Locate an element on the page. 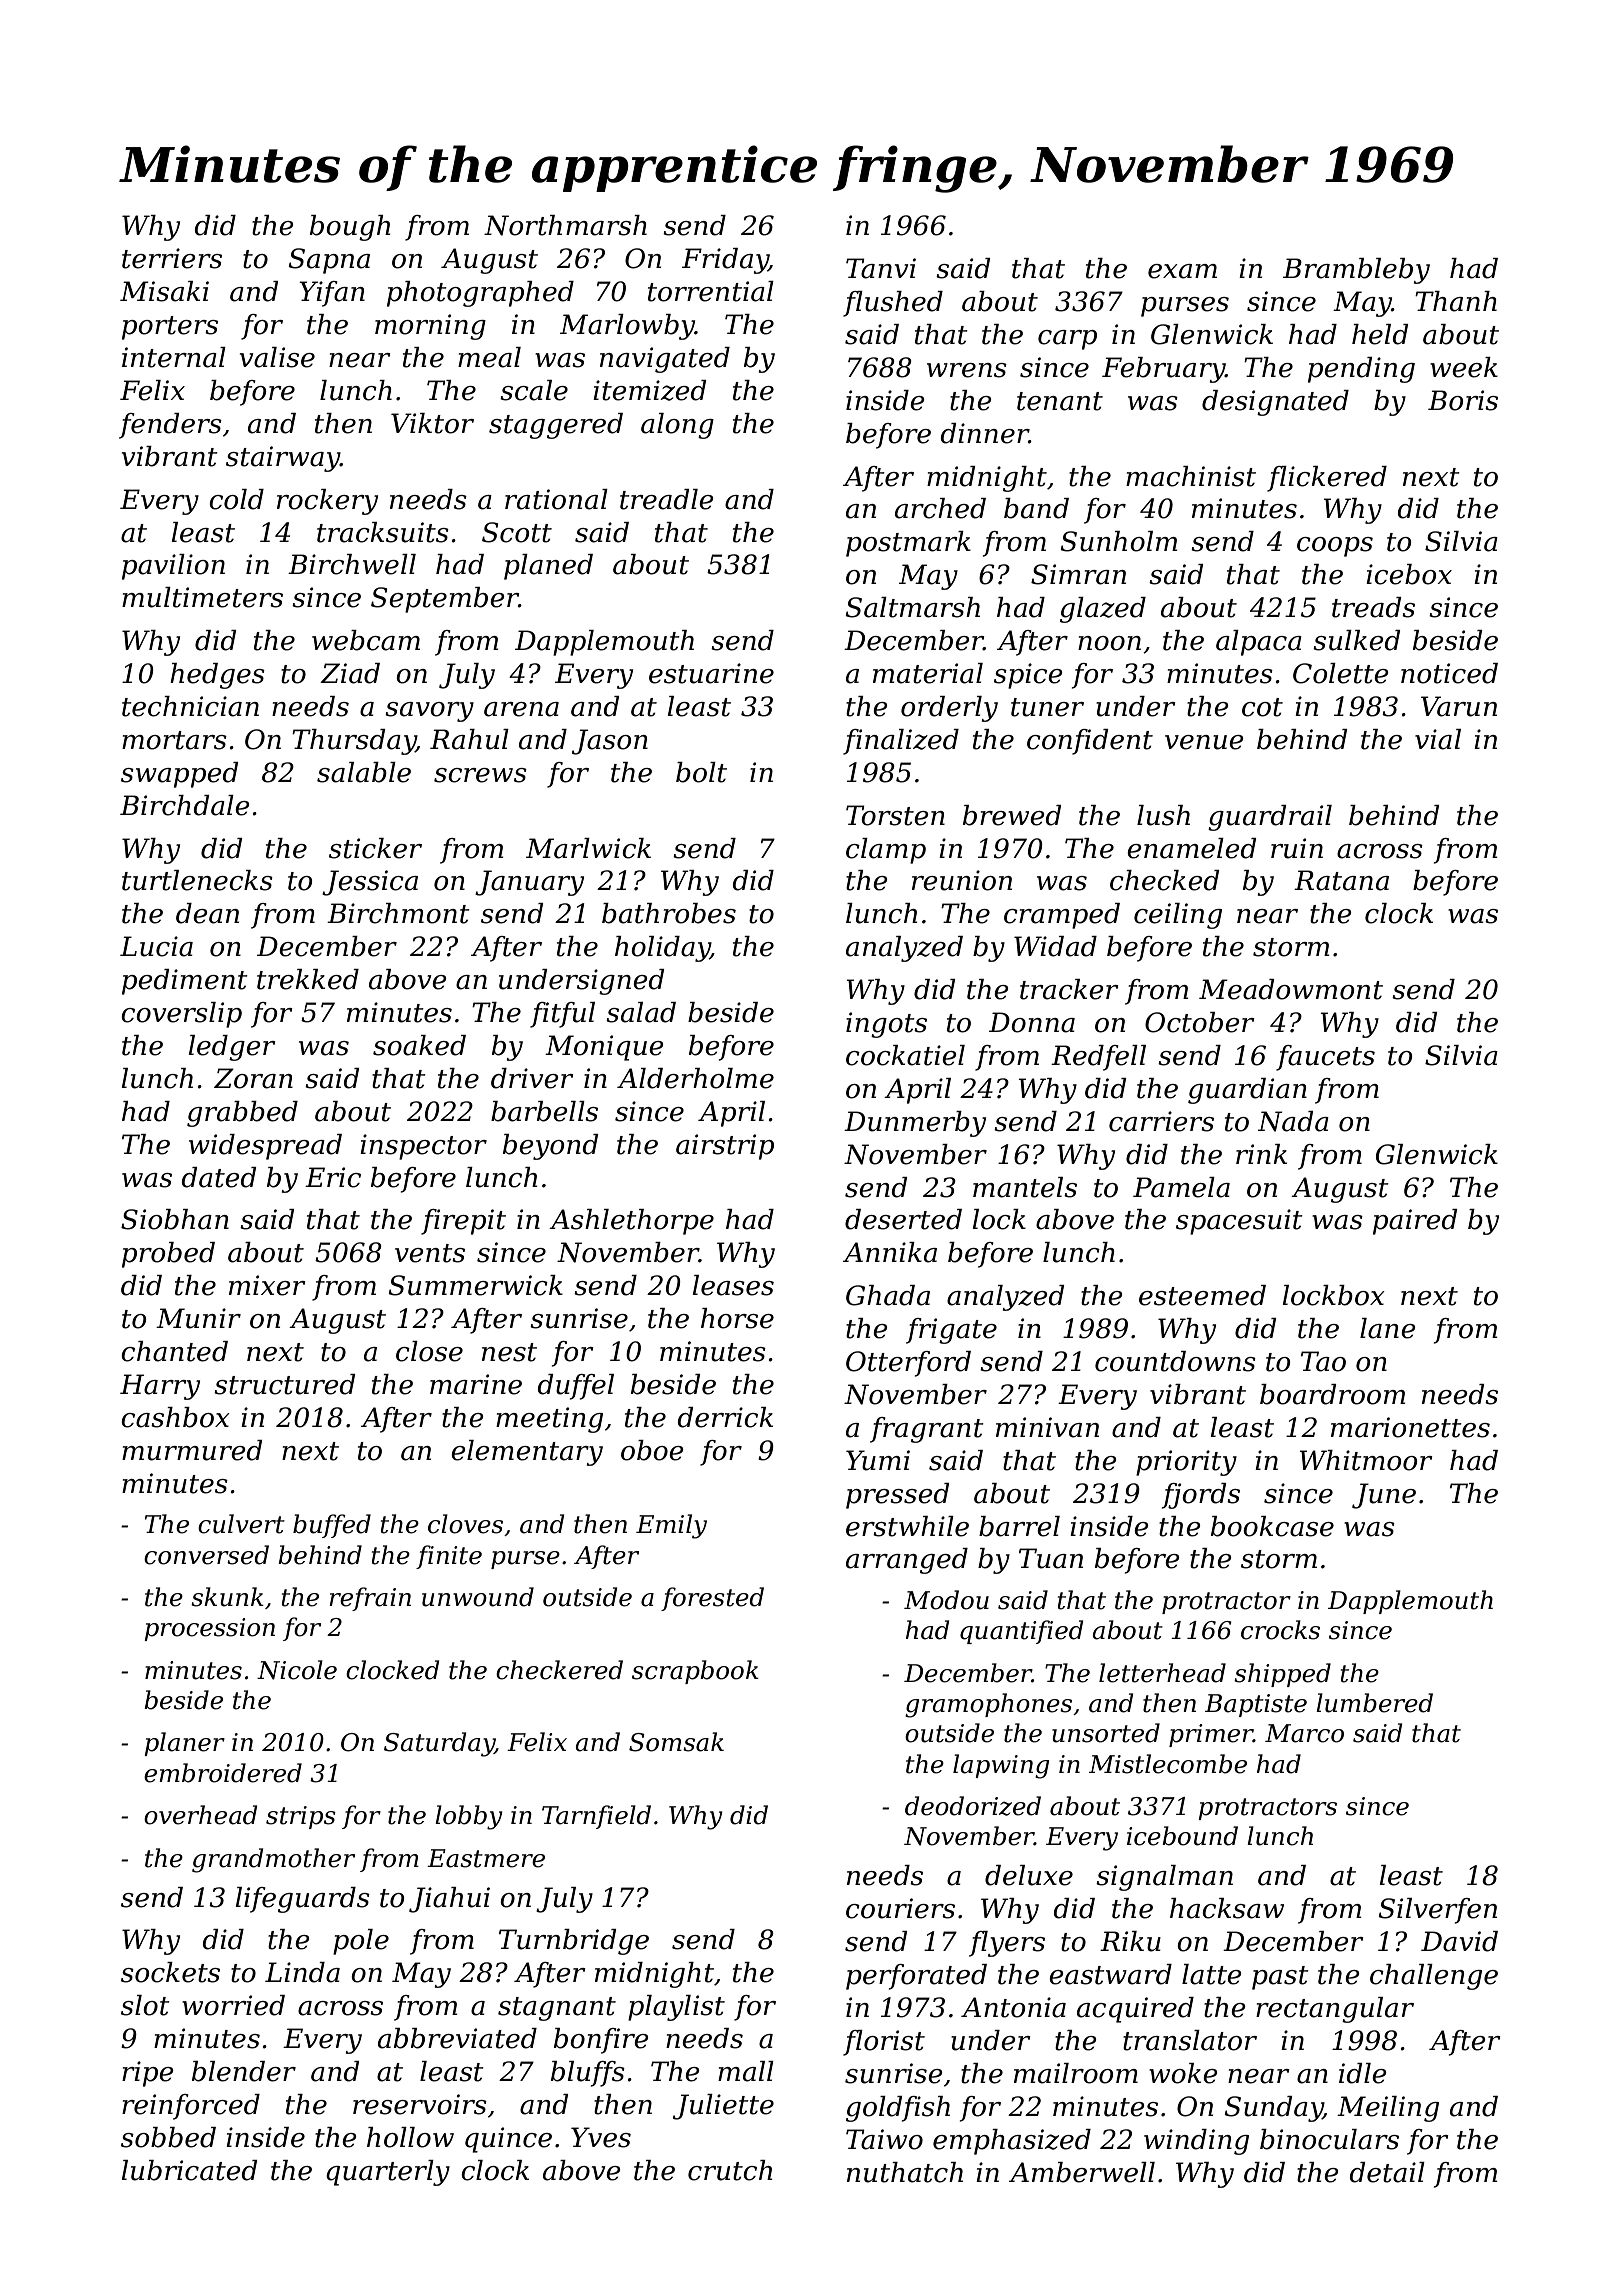 The height and width of the page is (2292, 1620). quarterly is located at coordinates (388, 2173).
